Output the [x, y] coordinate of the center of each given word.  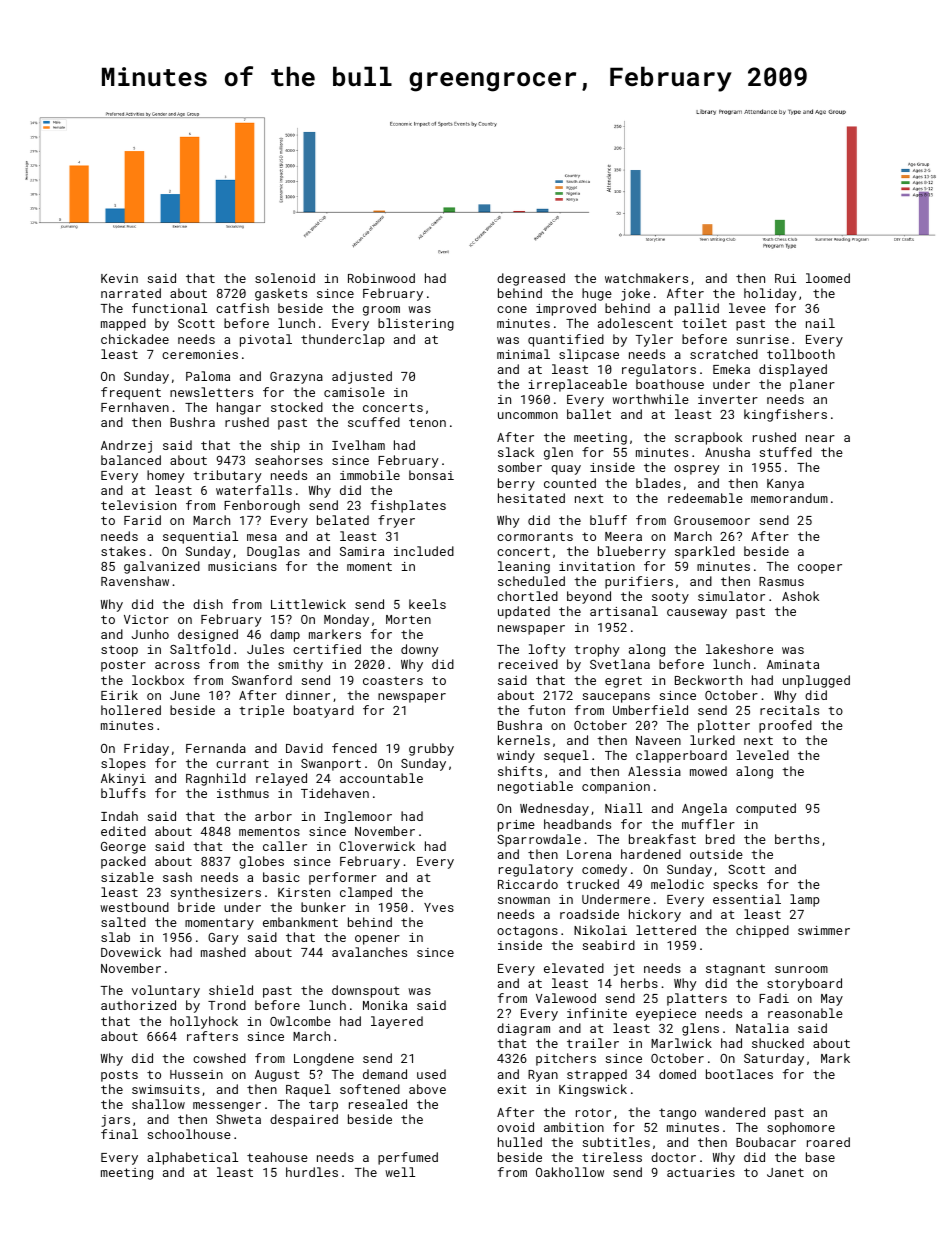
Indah [119, 816]
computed [766, 809]
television [138, 505]
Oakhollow [570, 1172]
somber [520, 467]
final [119, 1134]
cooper [820, 569]
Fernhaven [135, 407]
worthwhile [650, 399]
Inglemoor [358, 817]
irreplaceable [578, 385]
